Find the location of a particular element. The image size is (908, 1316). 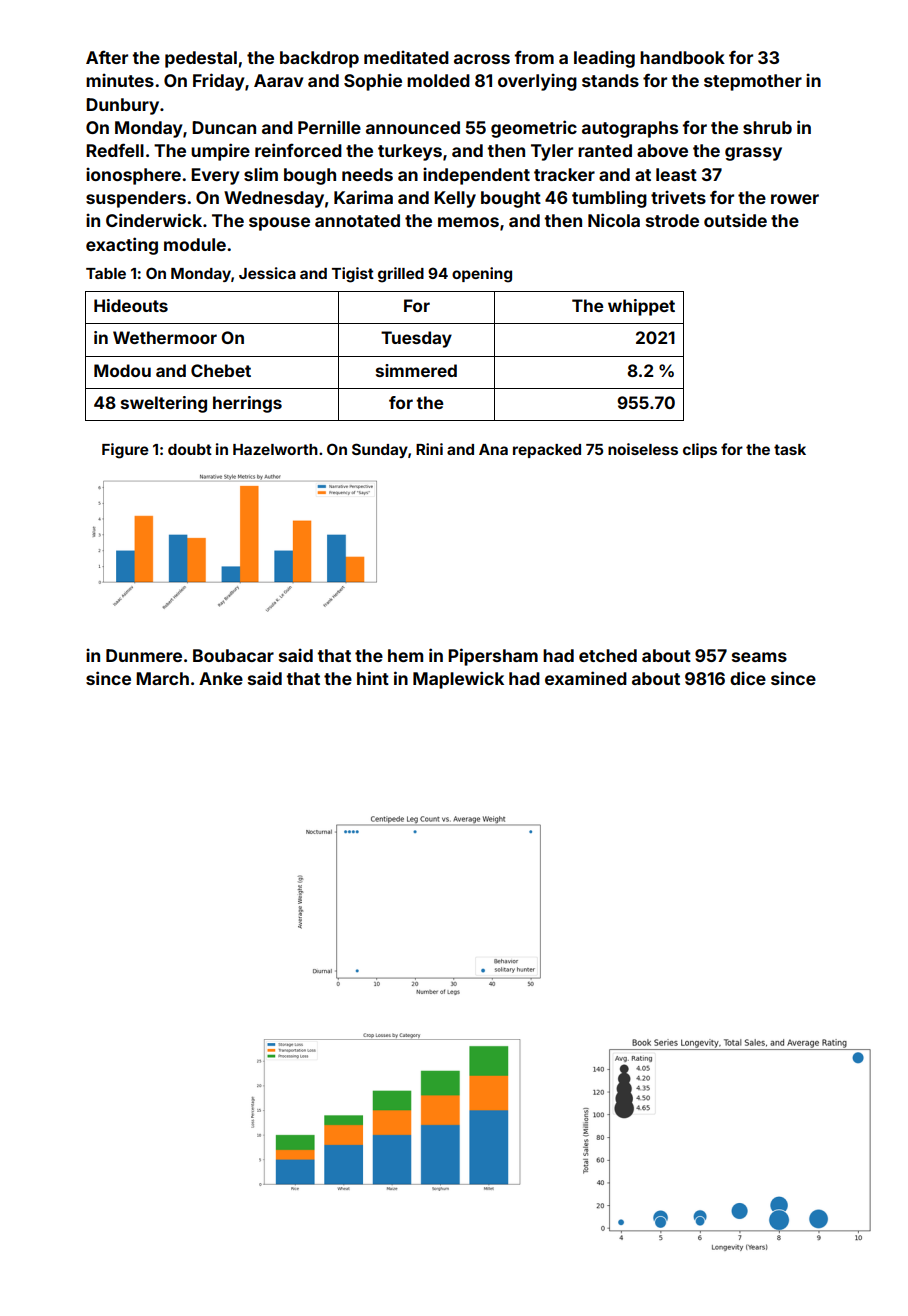

Anke is located at coordinates (221, 678).
